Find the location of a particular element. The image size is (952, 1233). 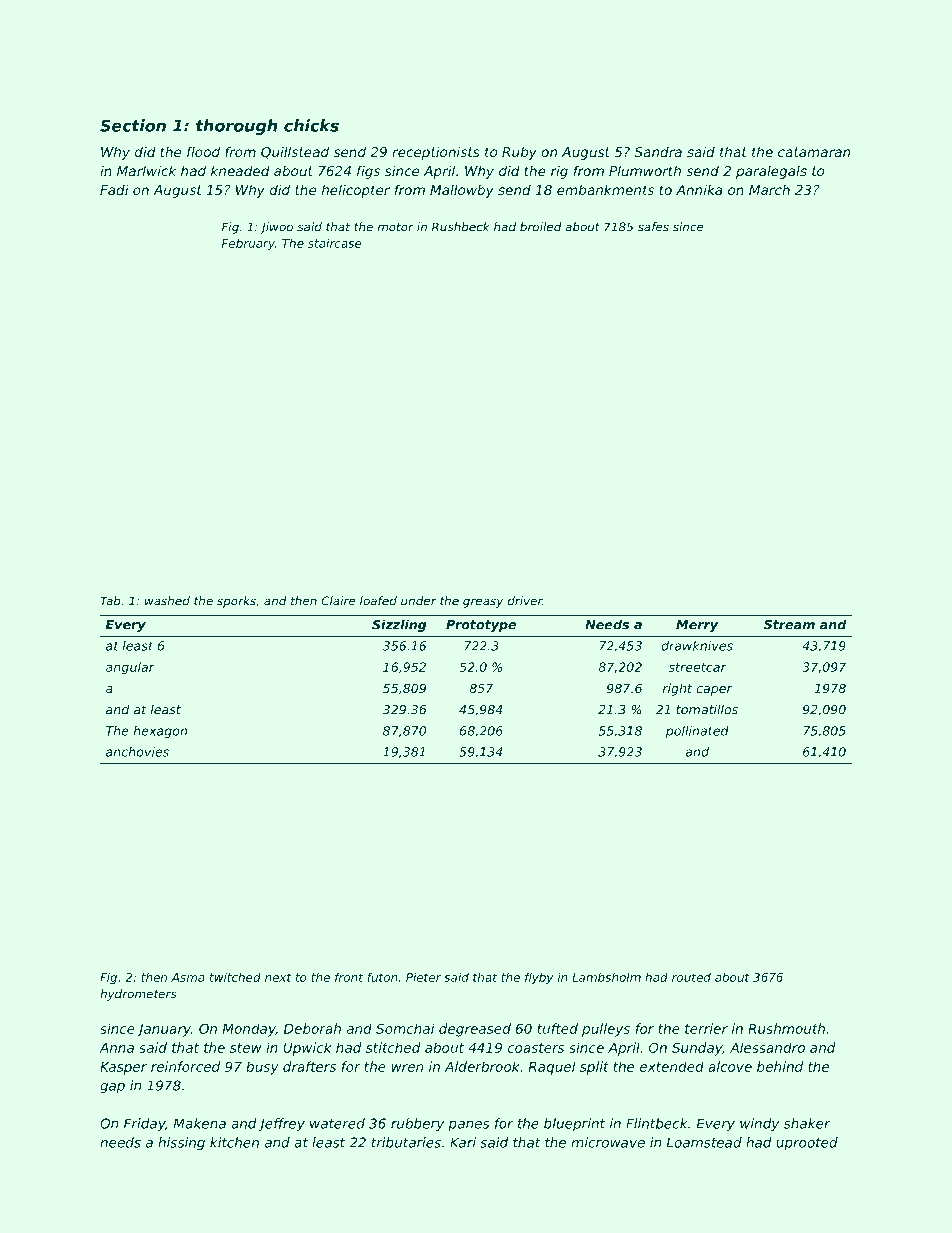

thorough is located at coordinates (236, 127).
